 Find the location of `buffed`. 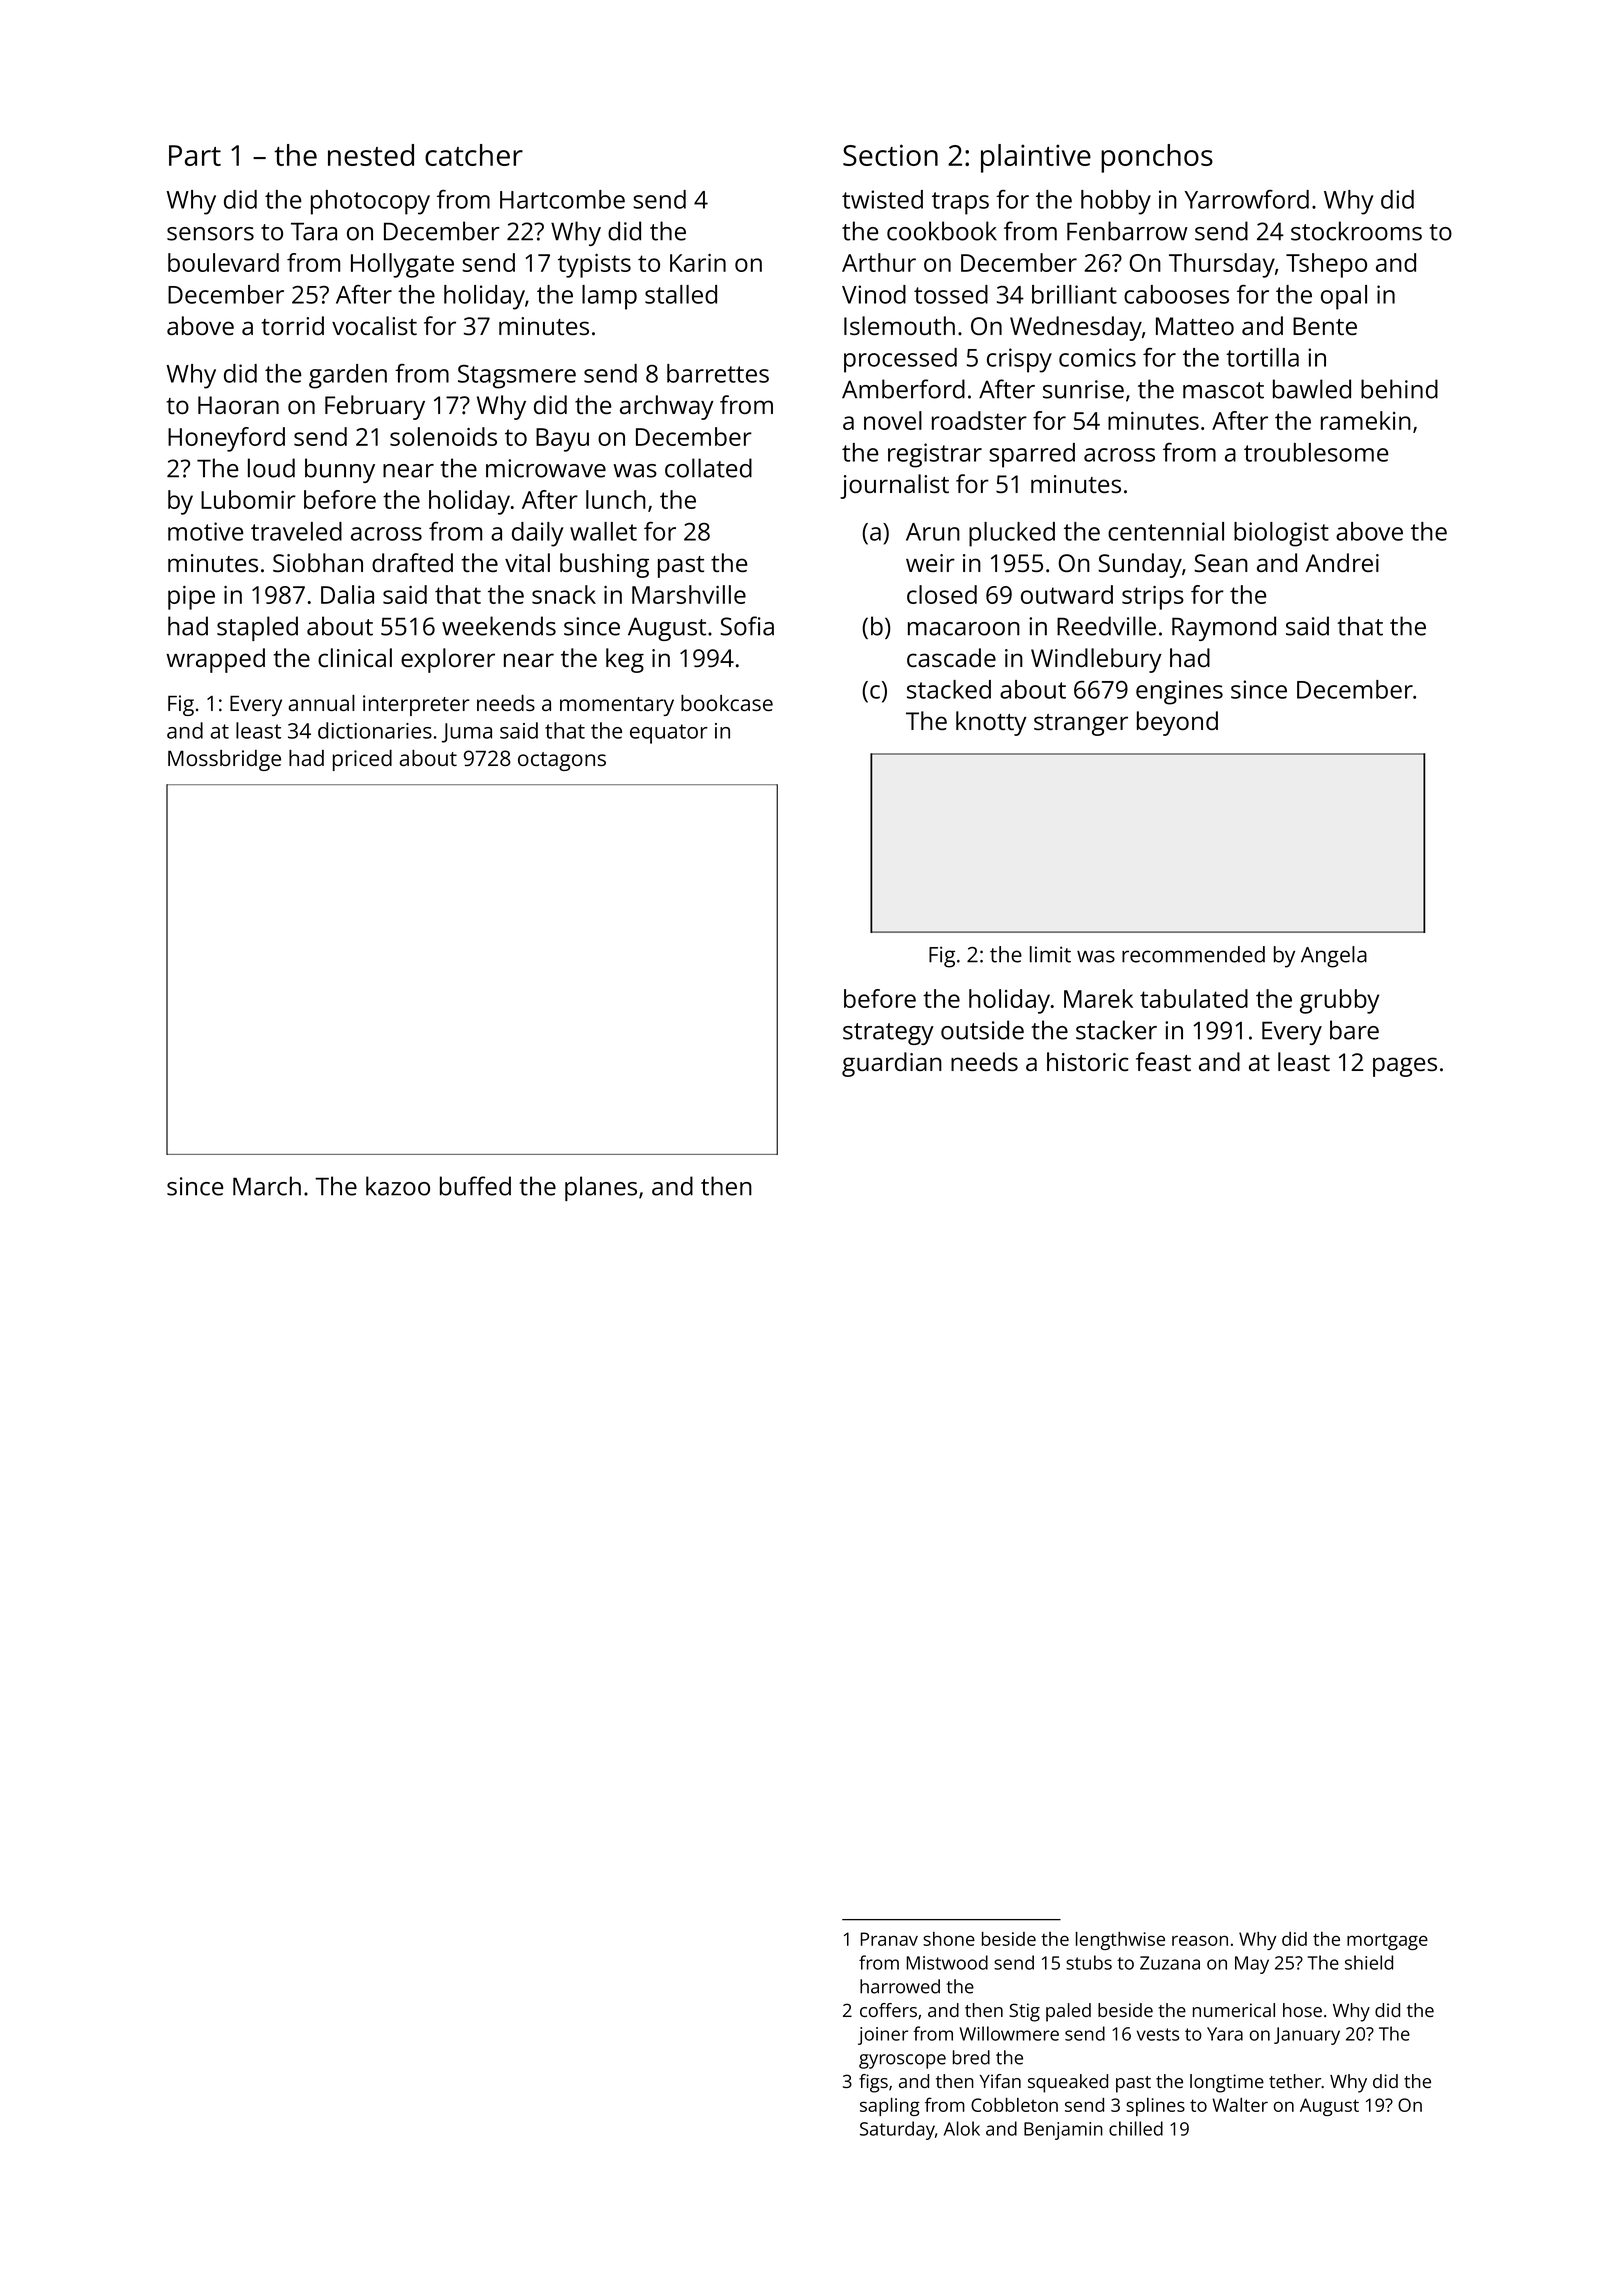

buffed is located at coordinates (475, 1186).
